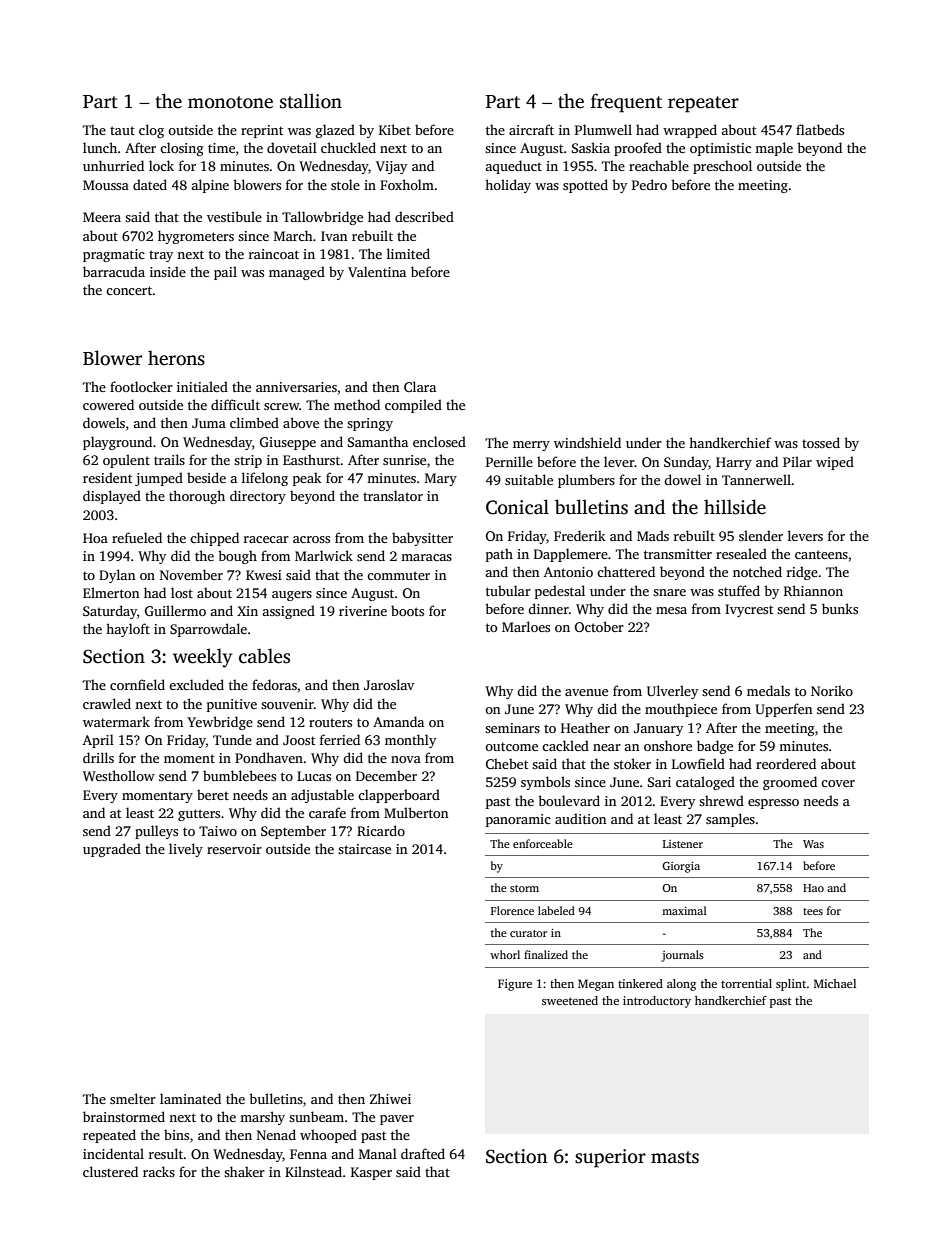  What do you see at coordinates (377, 271) in the document?
I see `Valentina` at bounding box center [377, 271].
